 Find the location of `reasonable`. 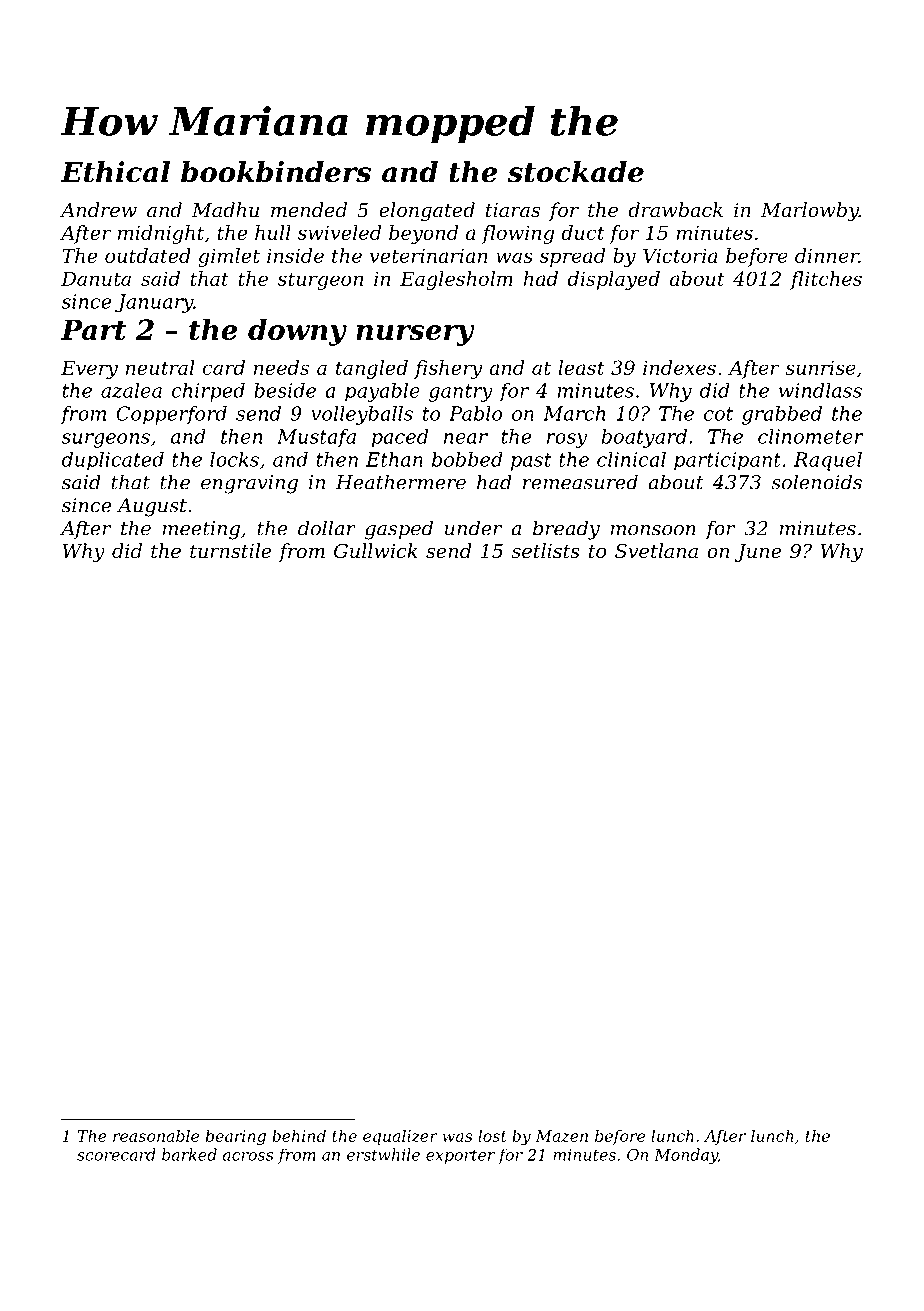

reasonable is located at coordinates (156, 1136).
